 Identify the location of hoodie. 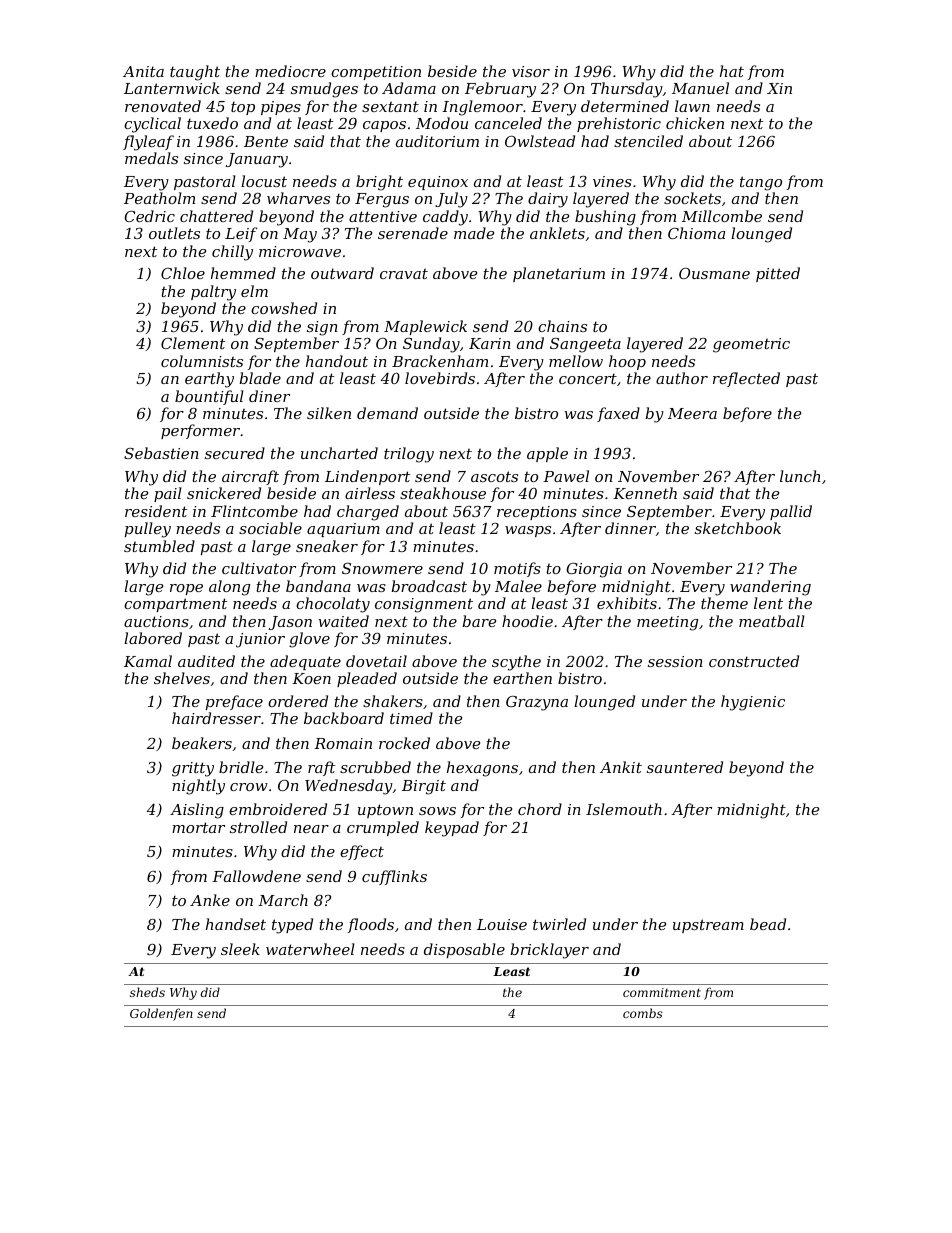
(527, 621).
